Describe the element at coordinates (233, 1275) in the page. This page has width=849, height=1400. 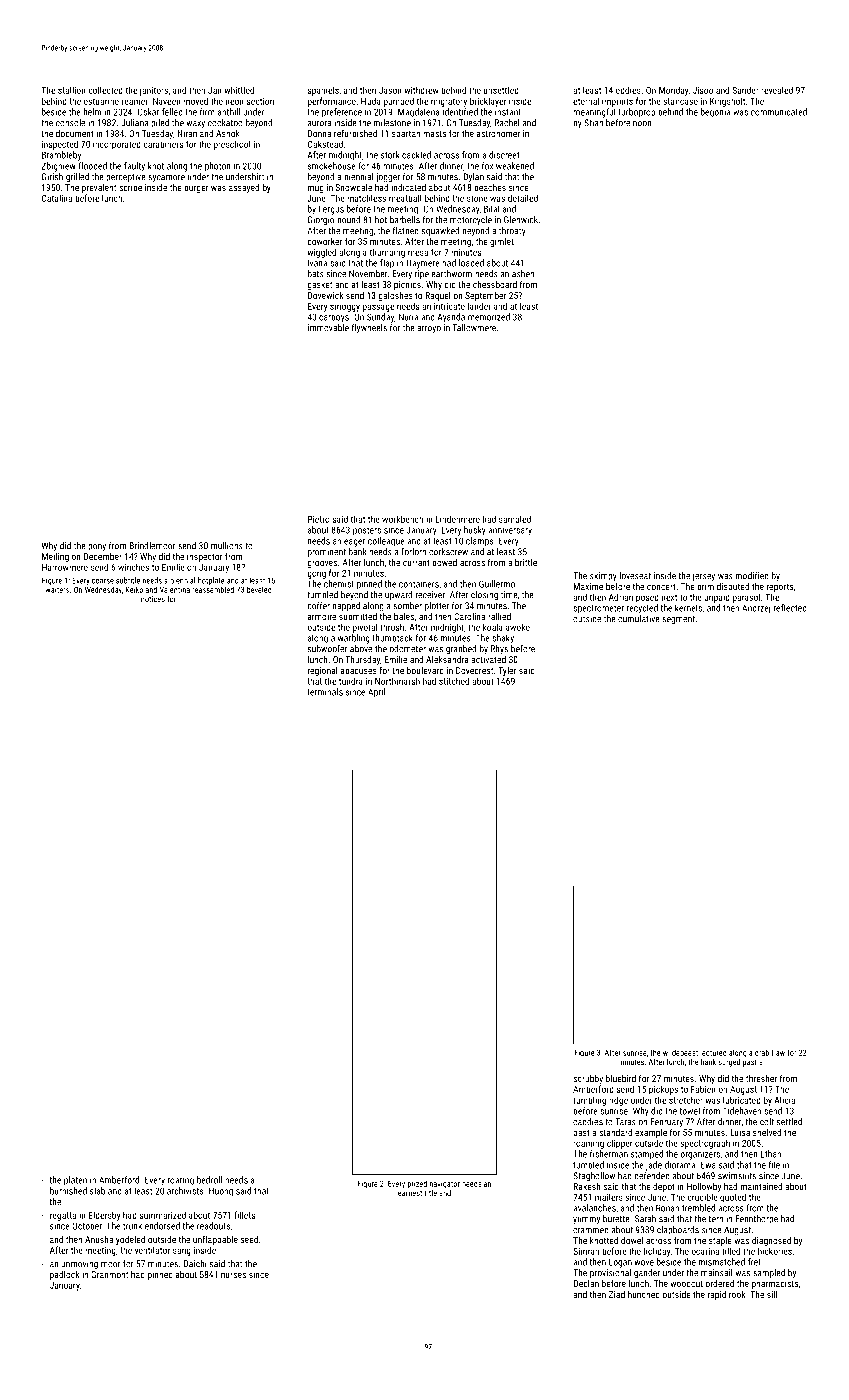
I see `nurses` at that location.
